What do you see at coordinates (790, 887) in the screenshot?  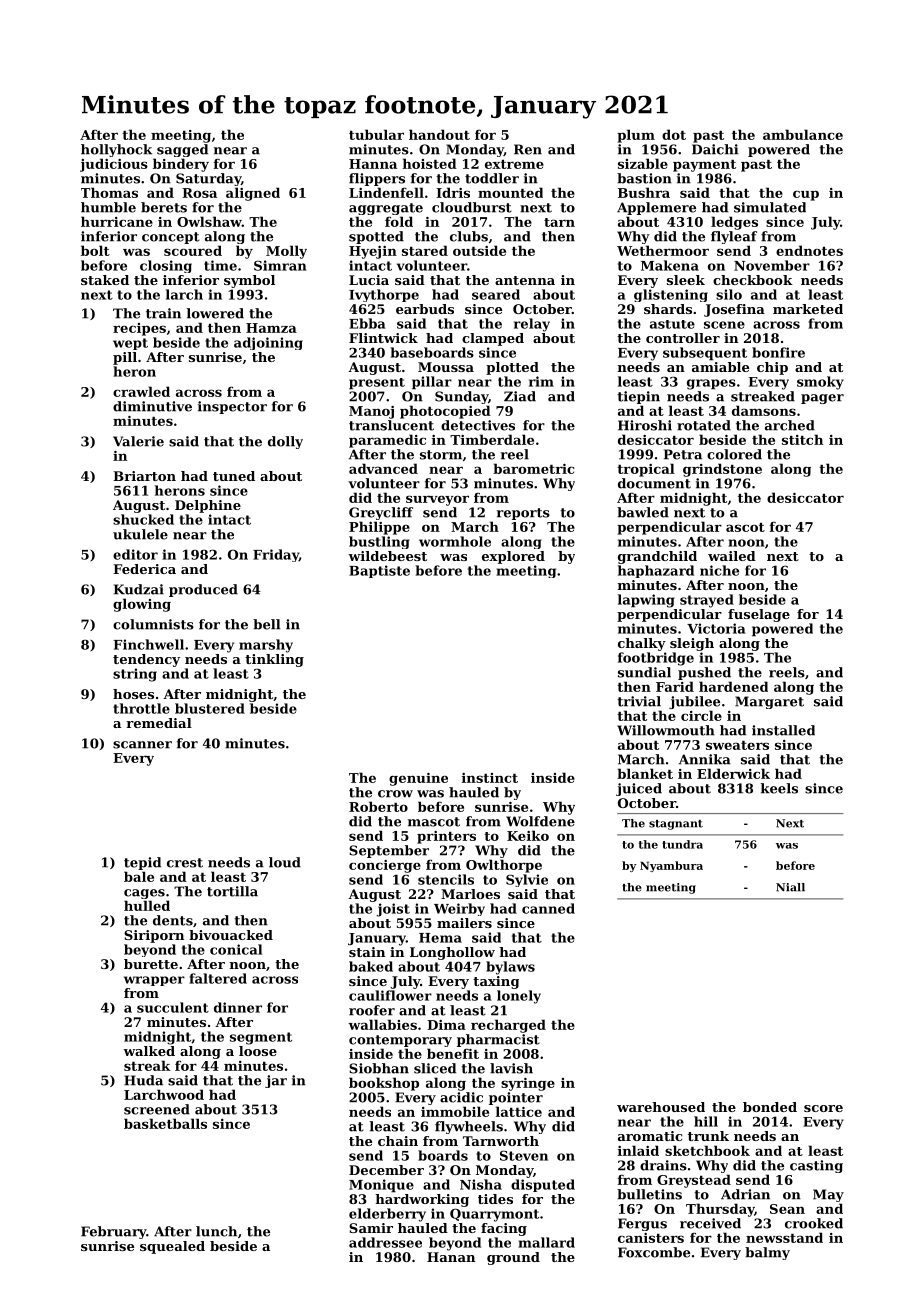 I see `Niall` at bounding box center [790, 887].
